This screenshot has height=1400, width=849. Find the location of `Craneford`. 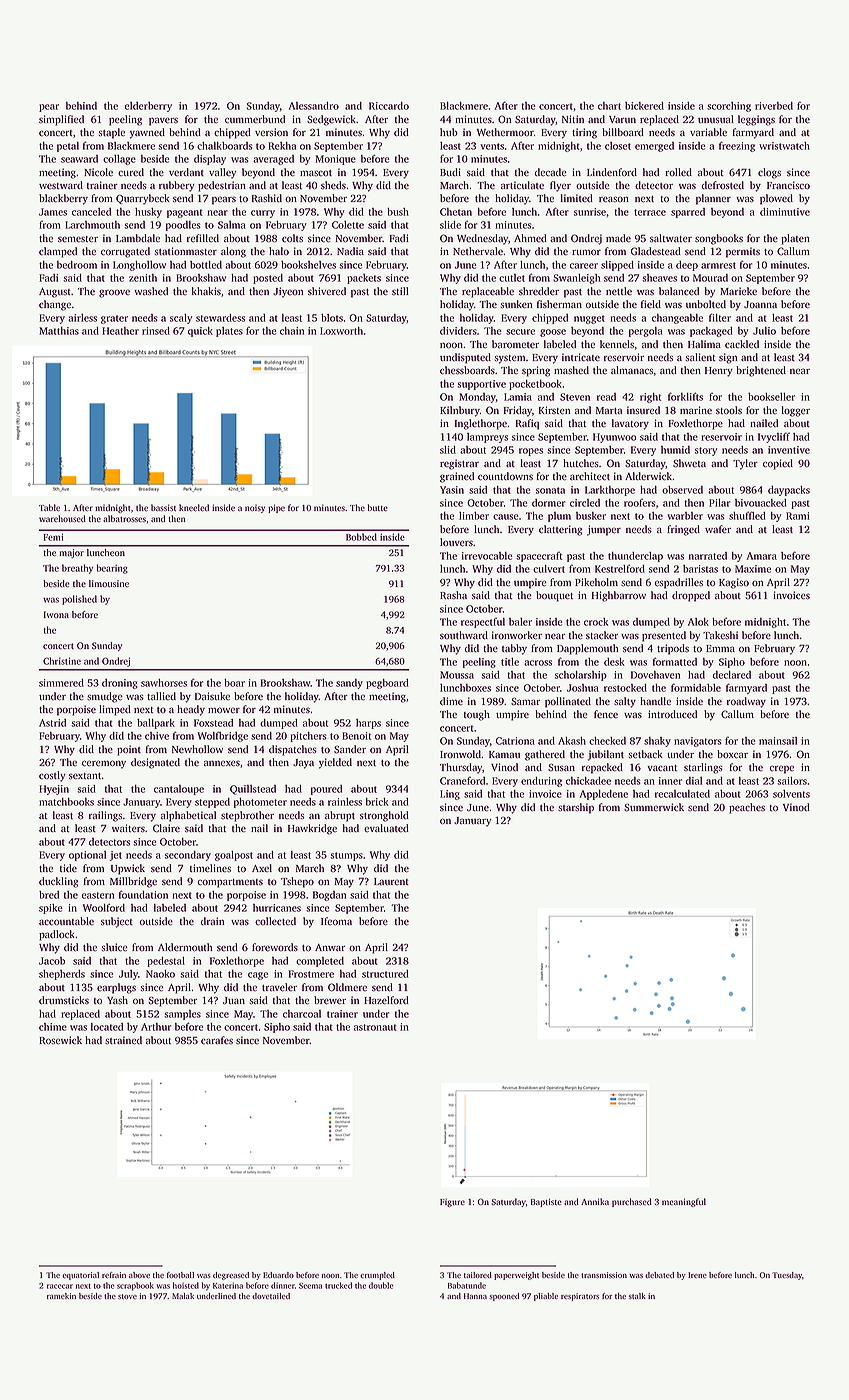

Craneford is located at coordinates (462, 781).
